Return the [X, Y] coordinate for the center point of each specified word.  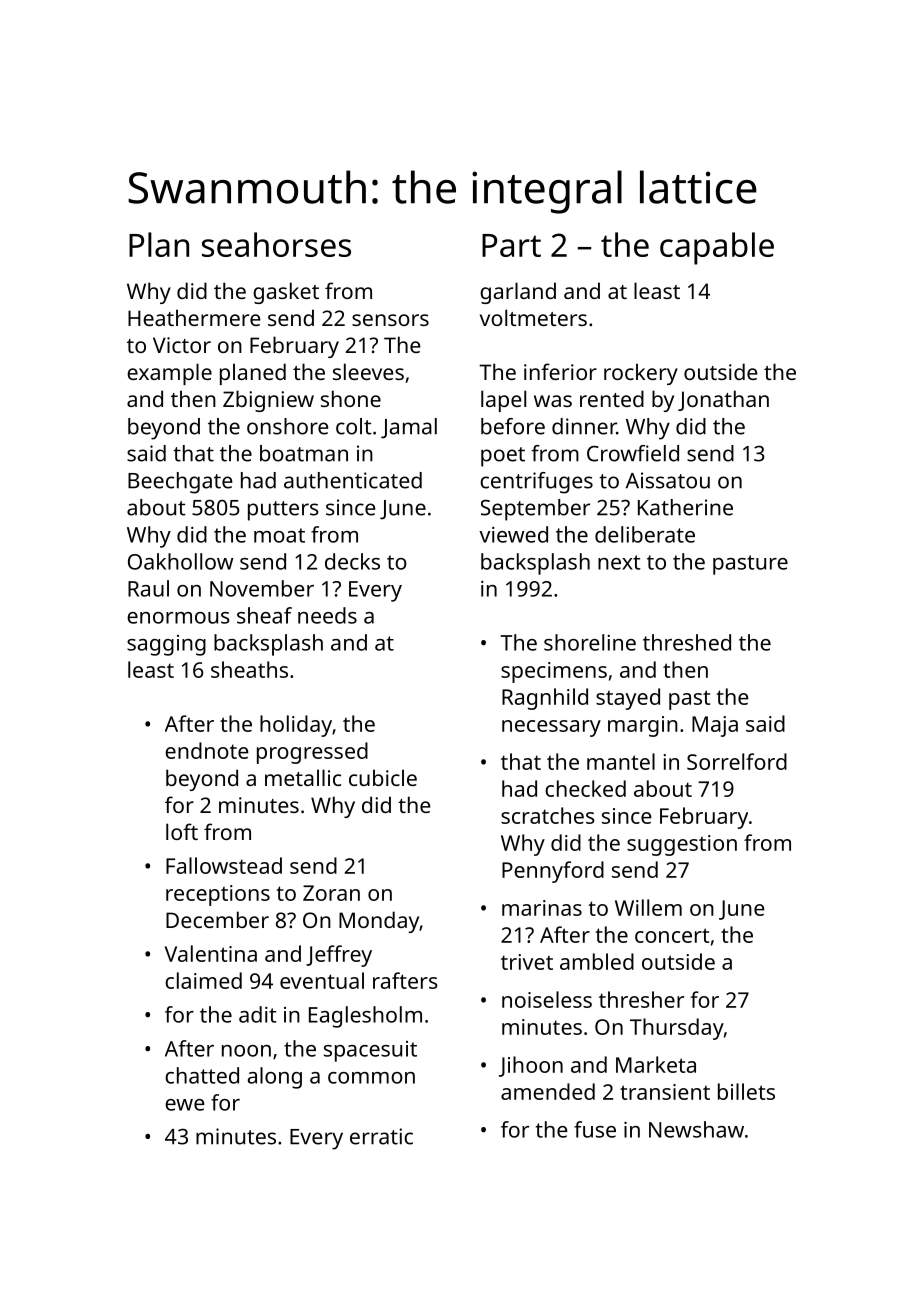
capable [717, 248]
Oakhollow [180, 561]
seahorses [276, 244]
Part [511, 245]
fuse [595, 1129]
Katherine [685, 507]
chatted [202, 1075]
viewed [513, 534]
